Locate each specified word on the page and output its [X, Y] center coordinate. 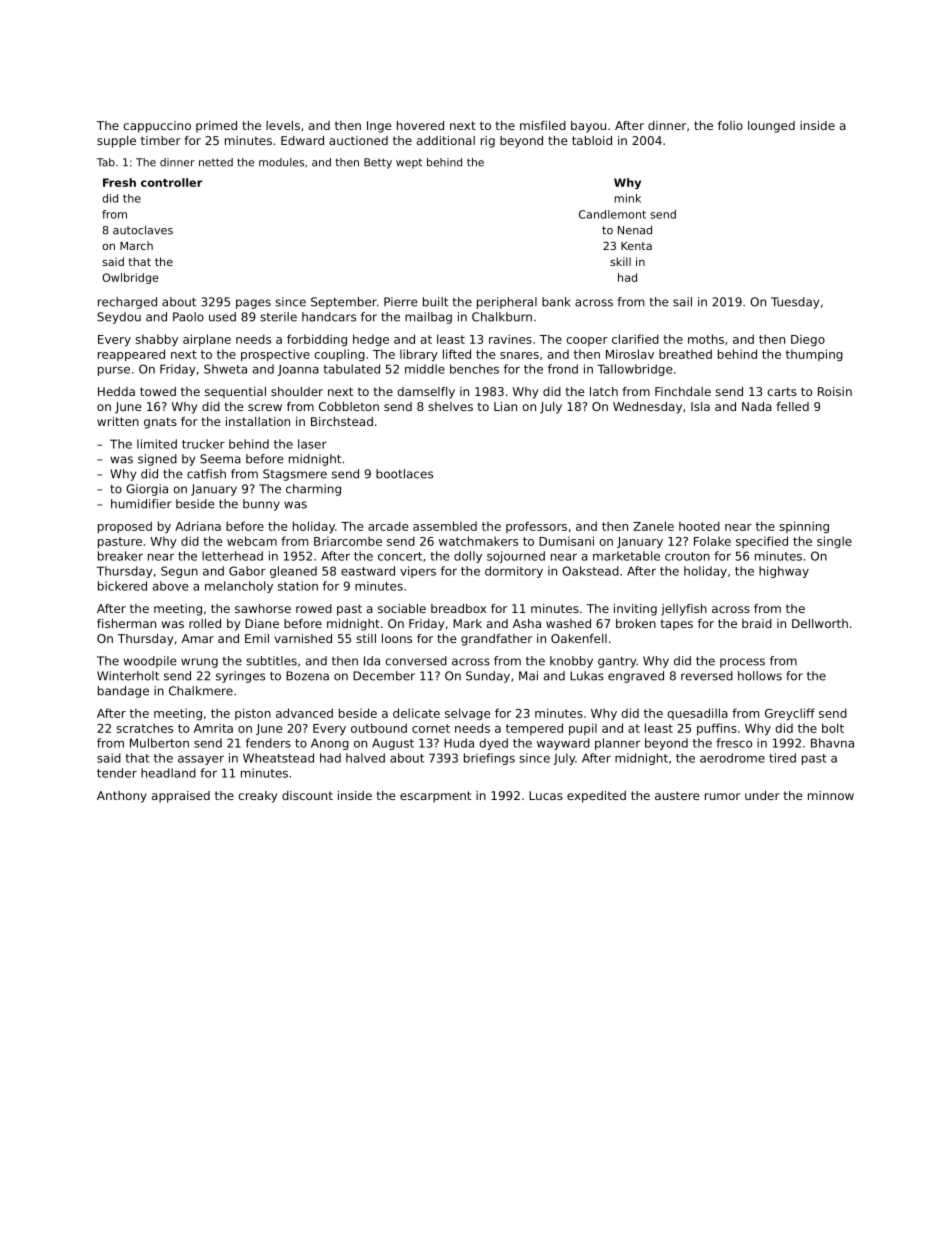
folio [730, 125]
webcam [252, 541]
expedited [596, 797]
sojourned [516, 557]
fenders [268, 743]
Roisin [835, 391]
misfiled [543, 125]
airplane [207, 340]
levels [283, 125]
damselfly [426, 393]
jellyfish [684, 610]
